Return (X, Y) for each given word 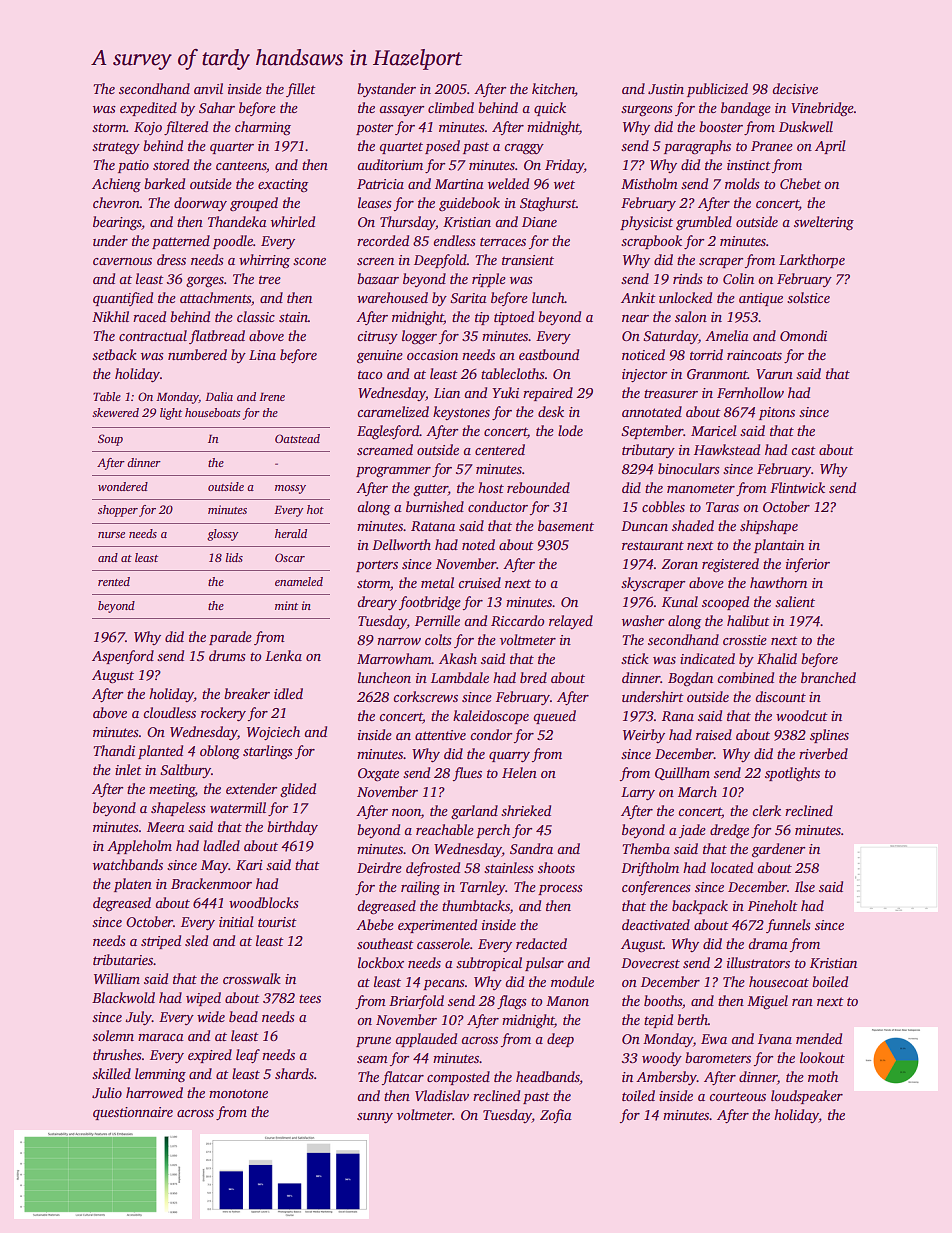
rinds (688, 278)
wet (564, 184)
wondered (123, 486)
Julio (107, 1092)
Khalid (777, 658)
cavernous (122, 261)
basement (566, 525)
